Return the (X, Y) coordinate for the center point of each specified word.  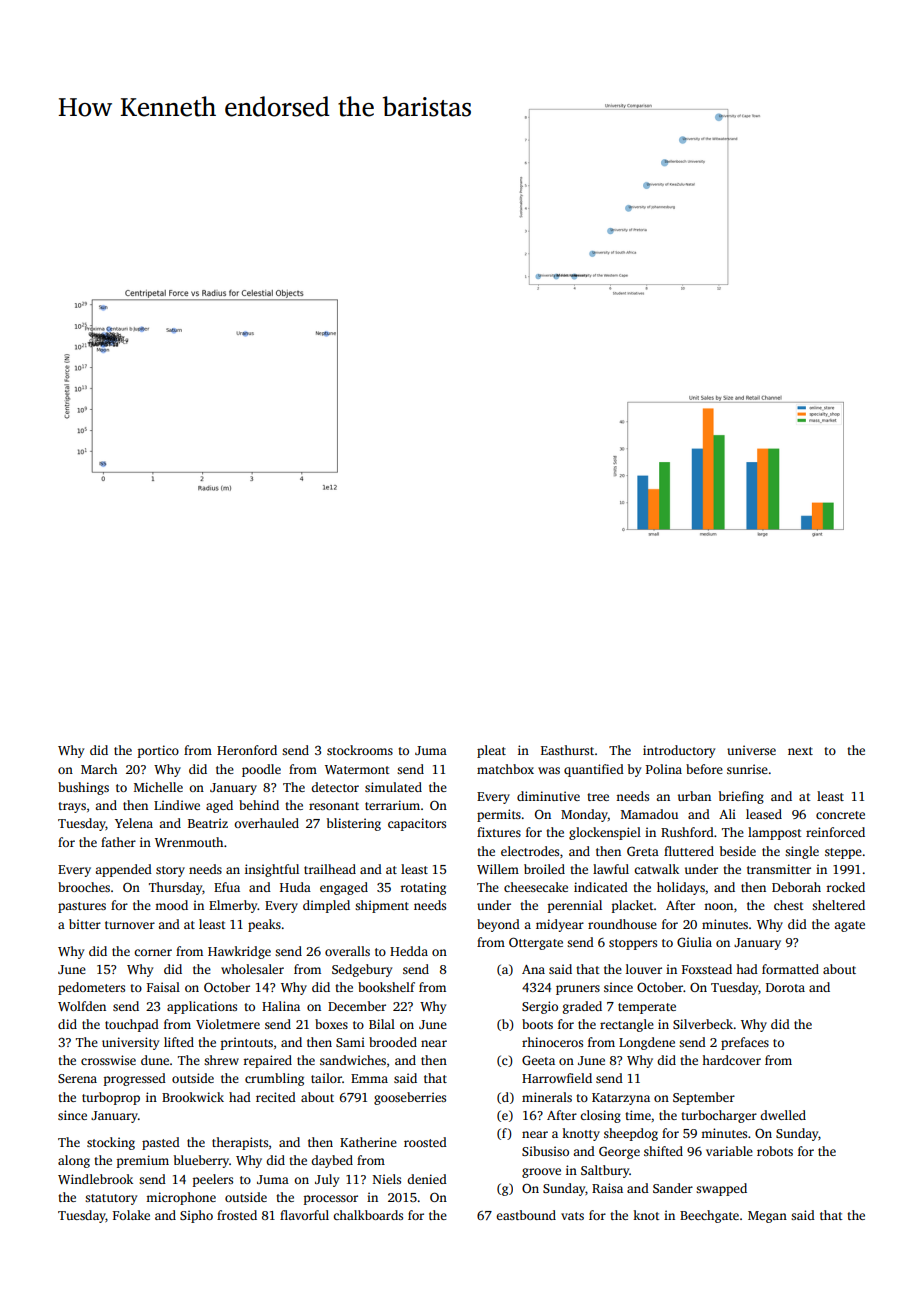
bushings (83, 788)
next (800, 751)
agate (849, 926)
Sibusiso (545, 1151)
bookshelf (386, 987)
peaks (264, 925)
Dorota (785, 987)
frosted (237, 1215)
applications (202, 1007)
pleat (491, 751)
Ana (533, 969)
